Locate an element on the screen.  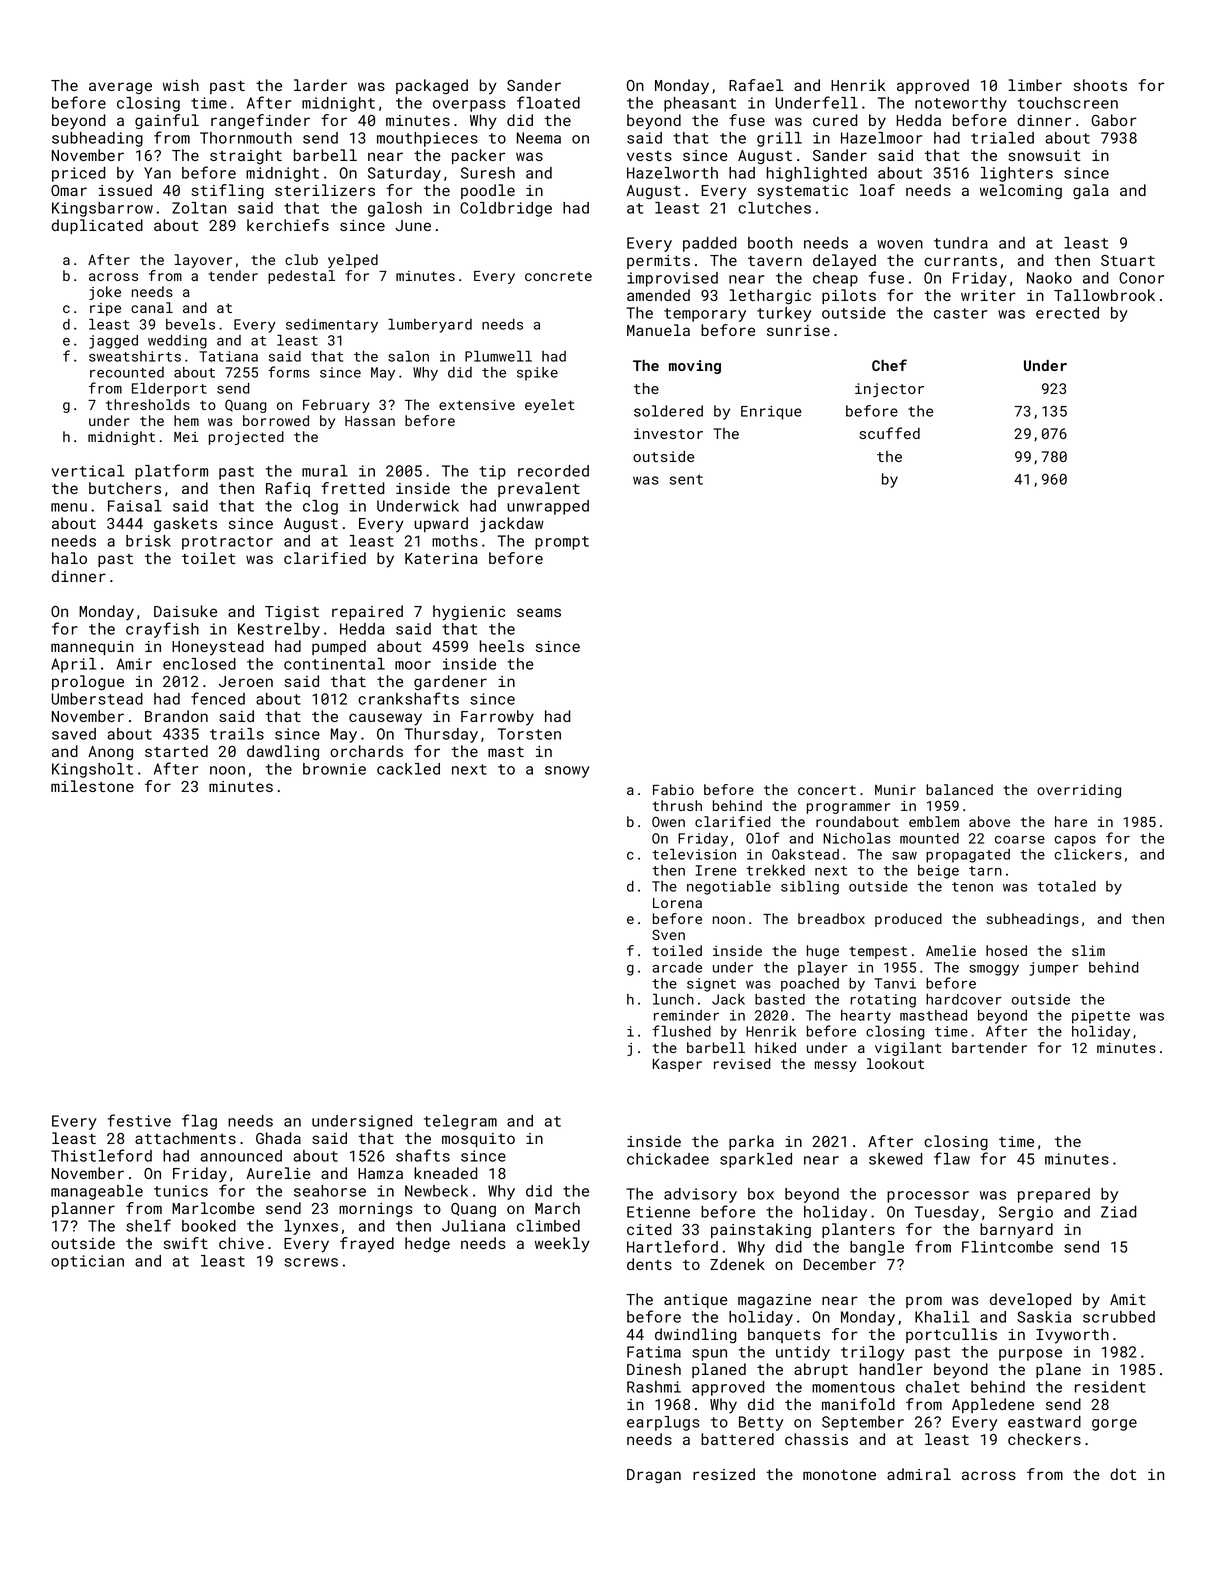
booth is located at coordinates (770, 243).
